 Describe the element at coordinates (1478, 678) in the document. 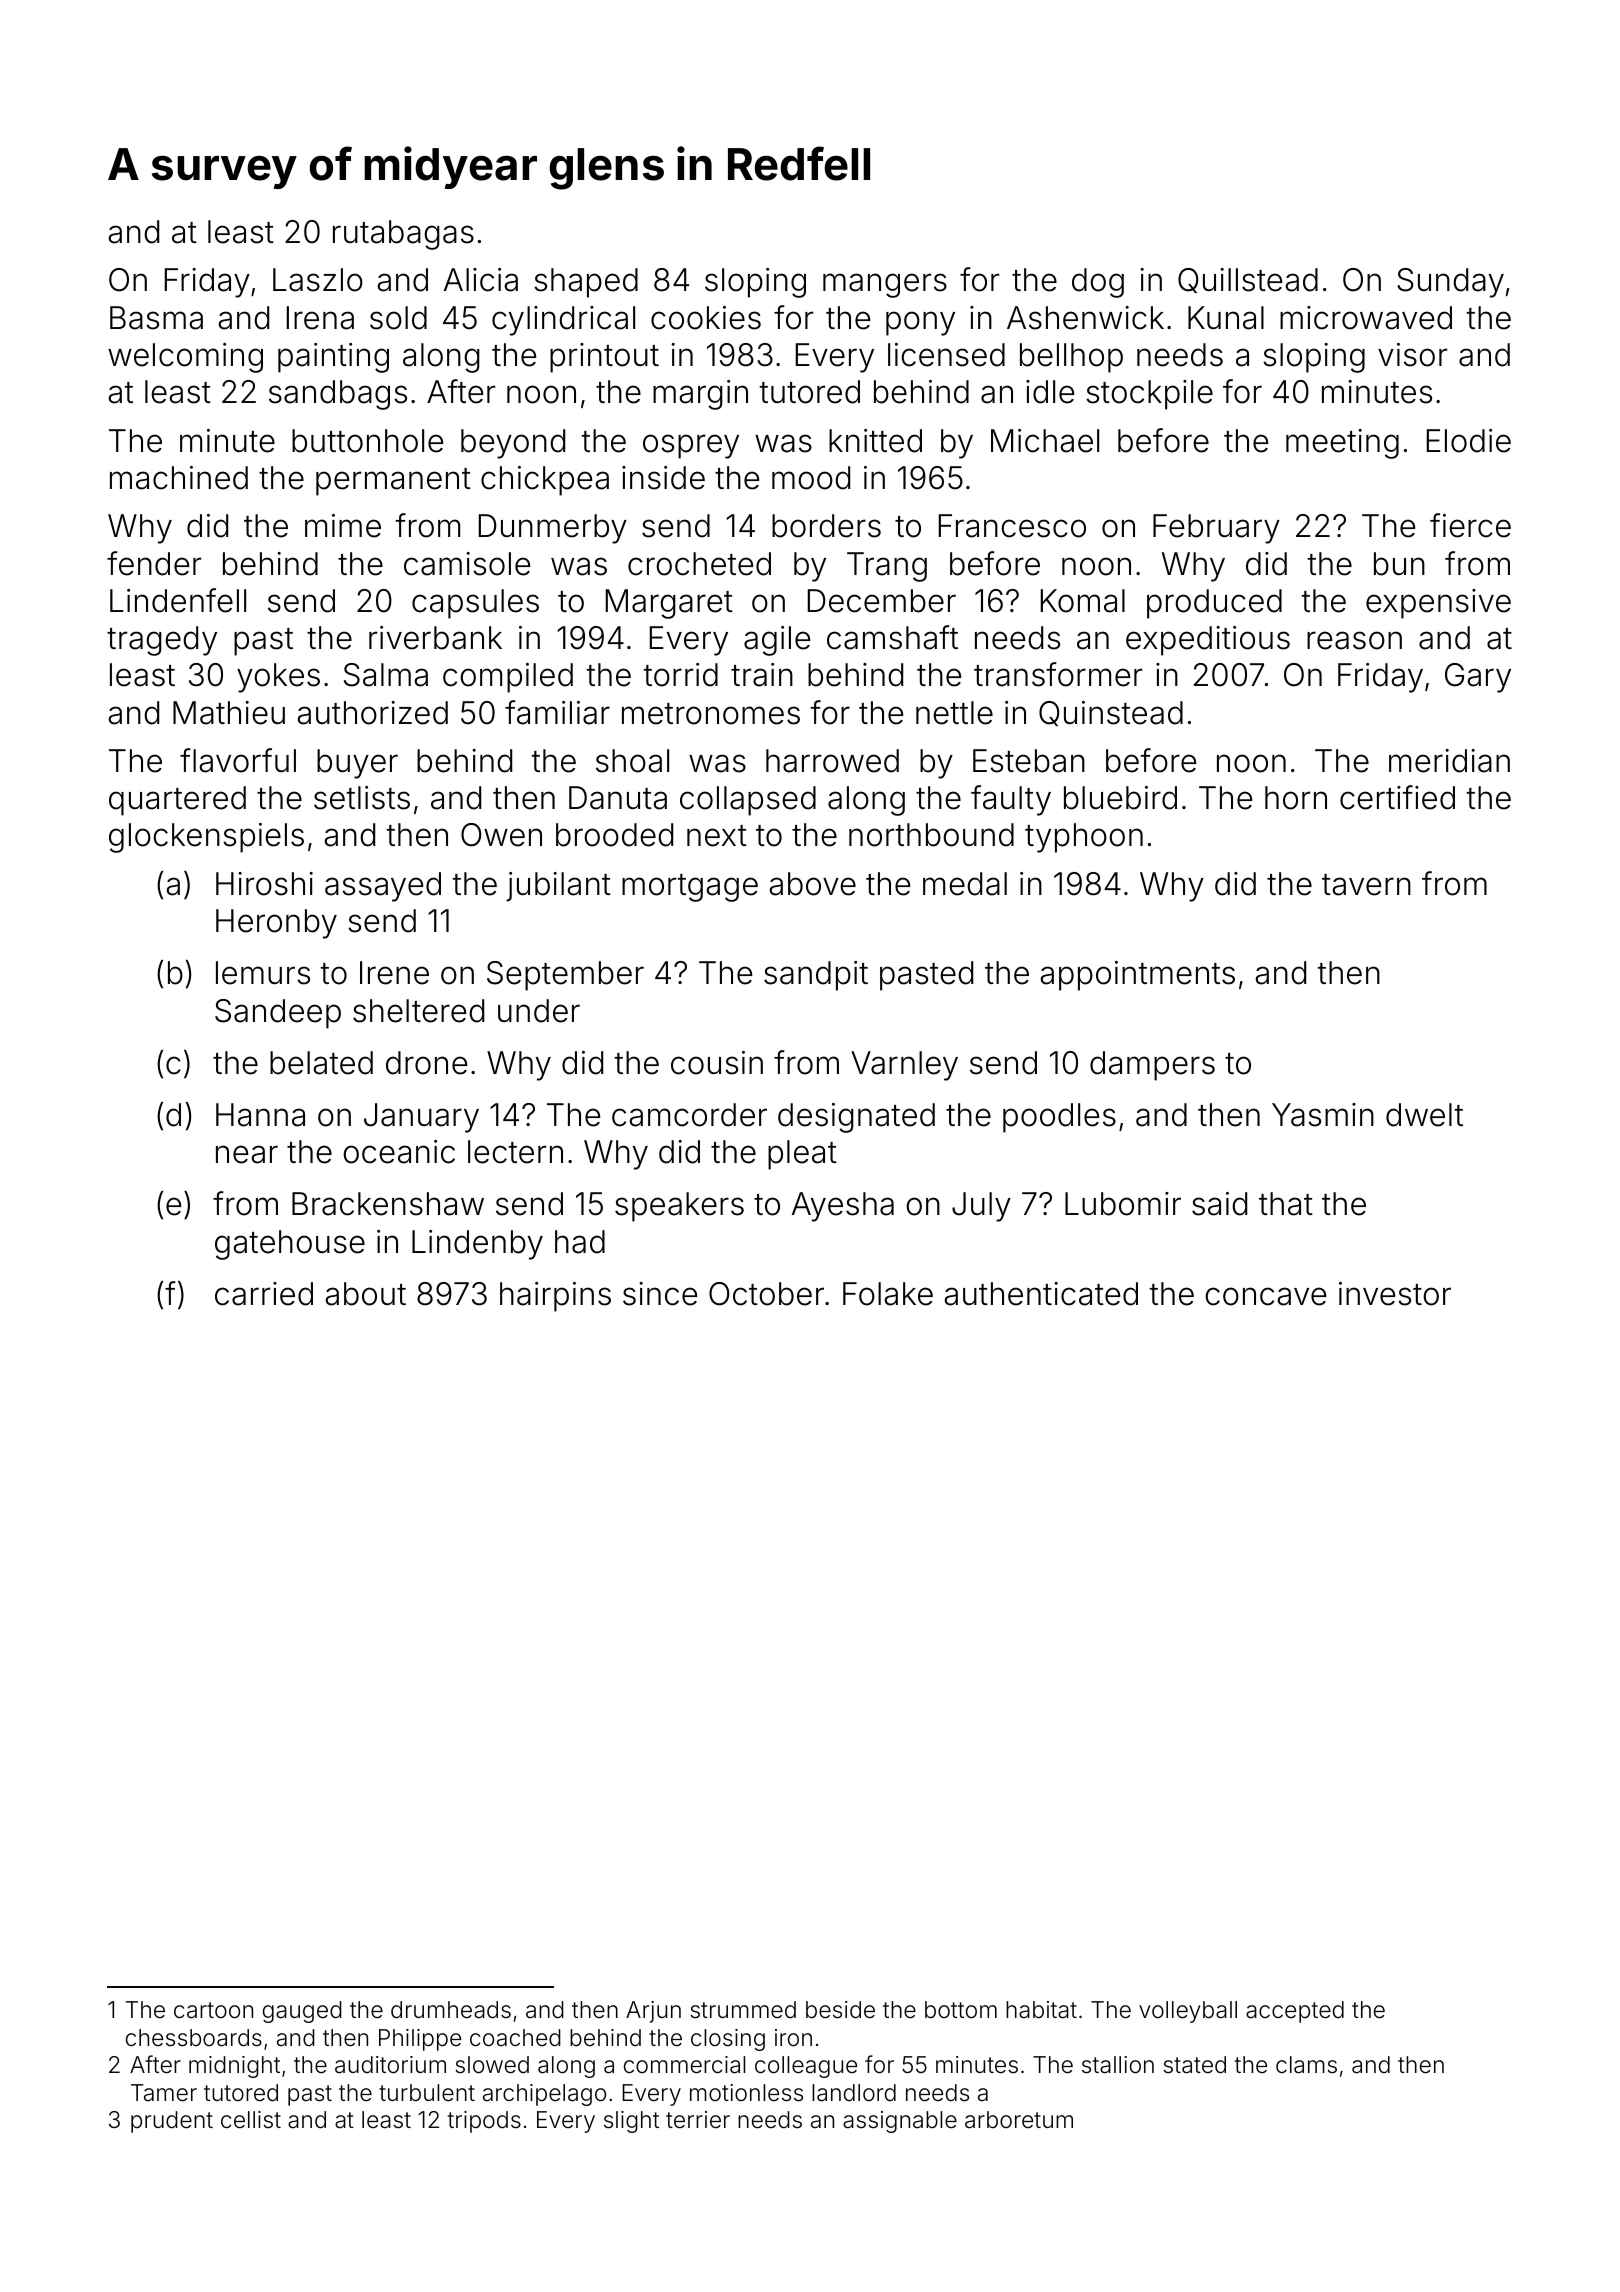

I see `Gary` at that location.
